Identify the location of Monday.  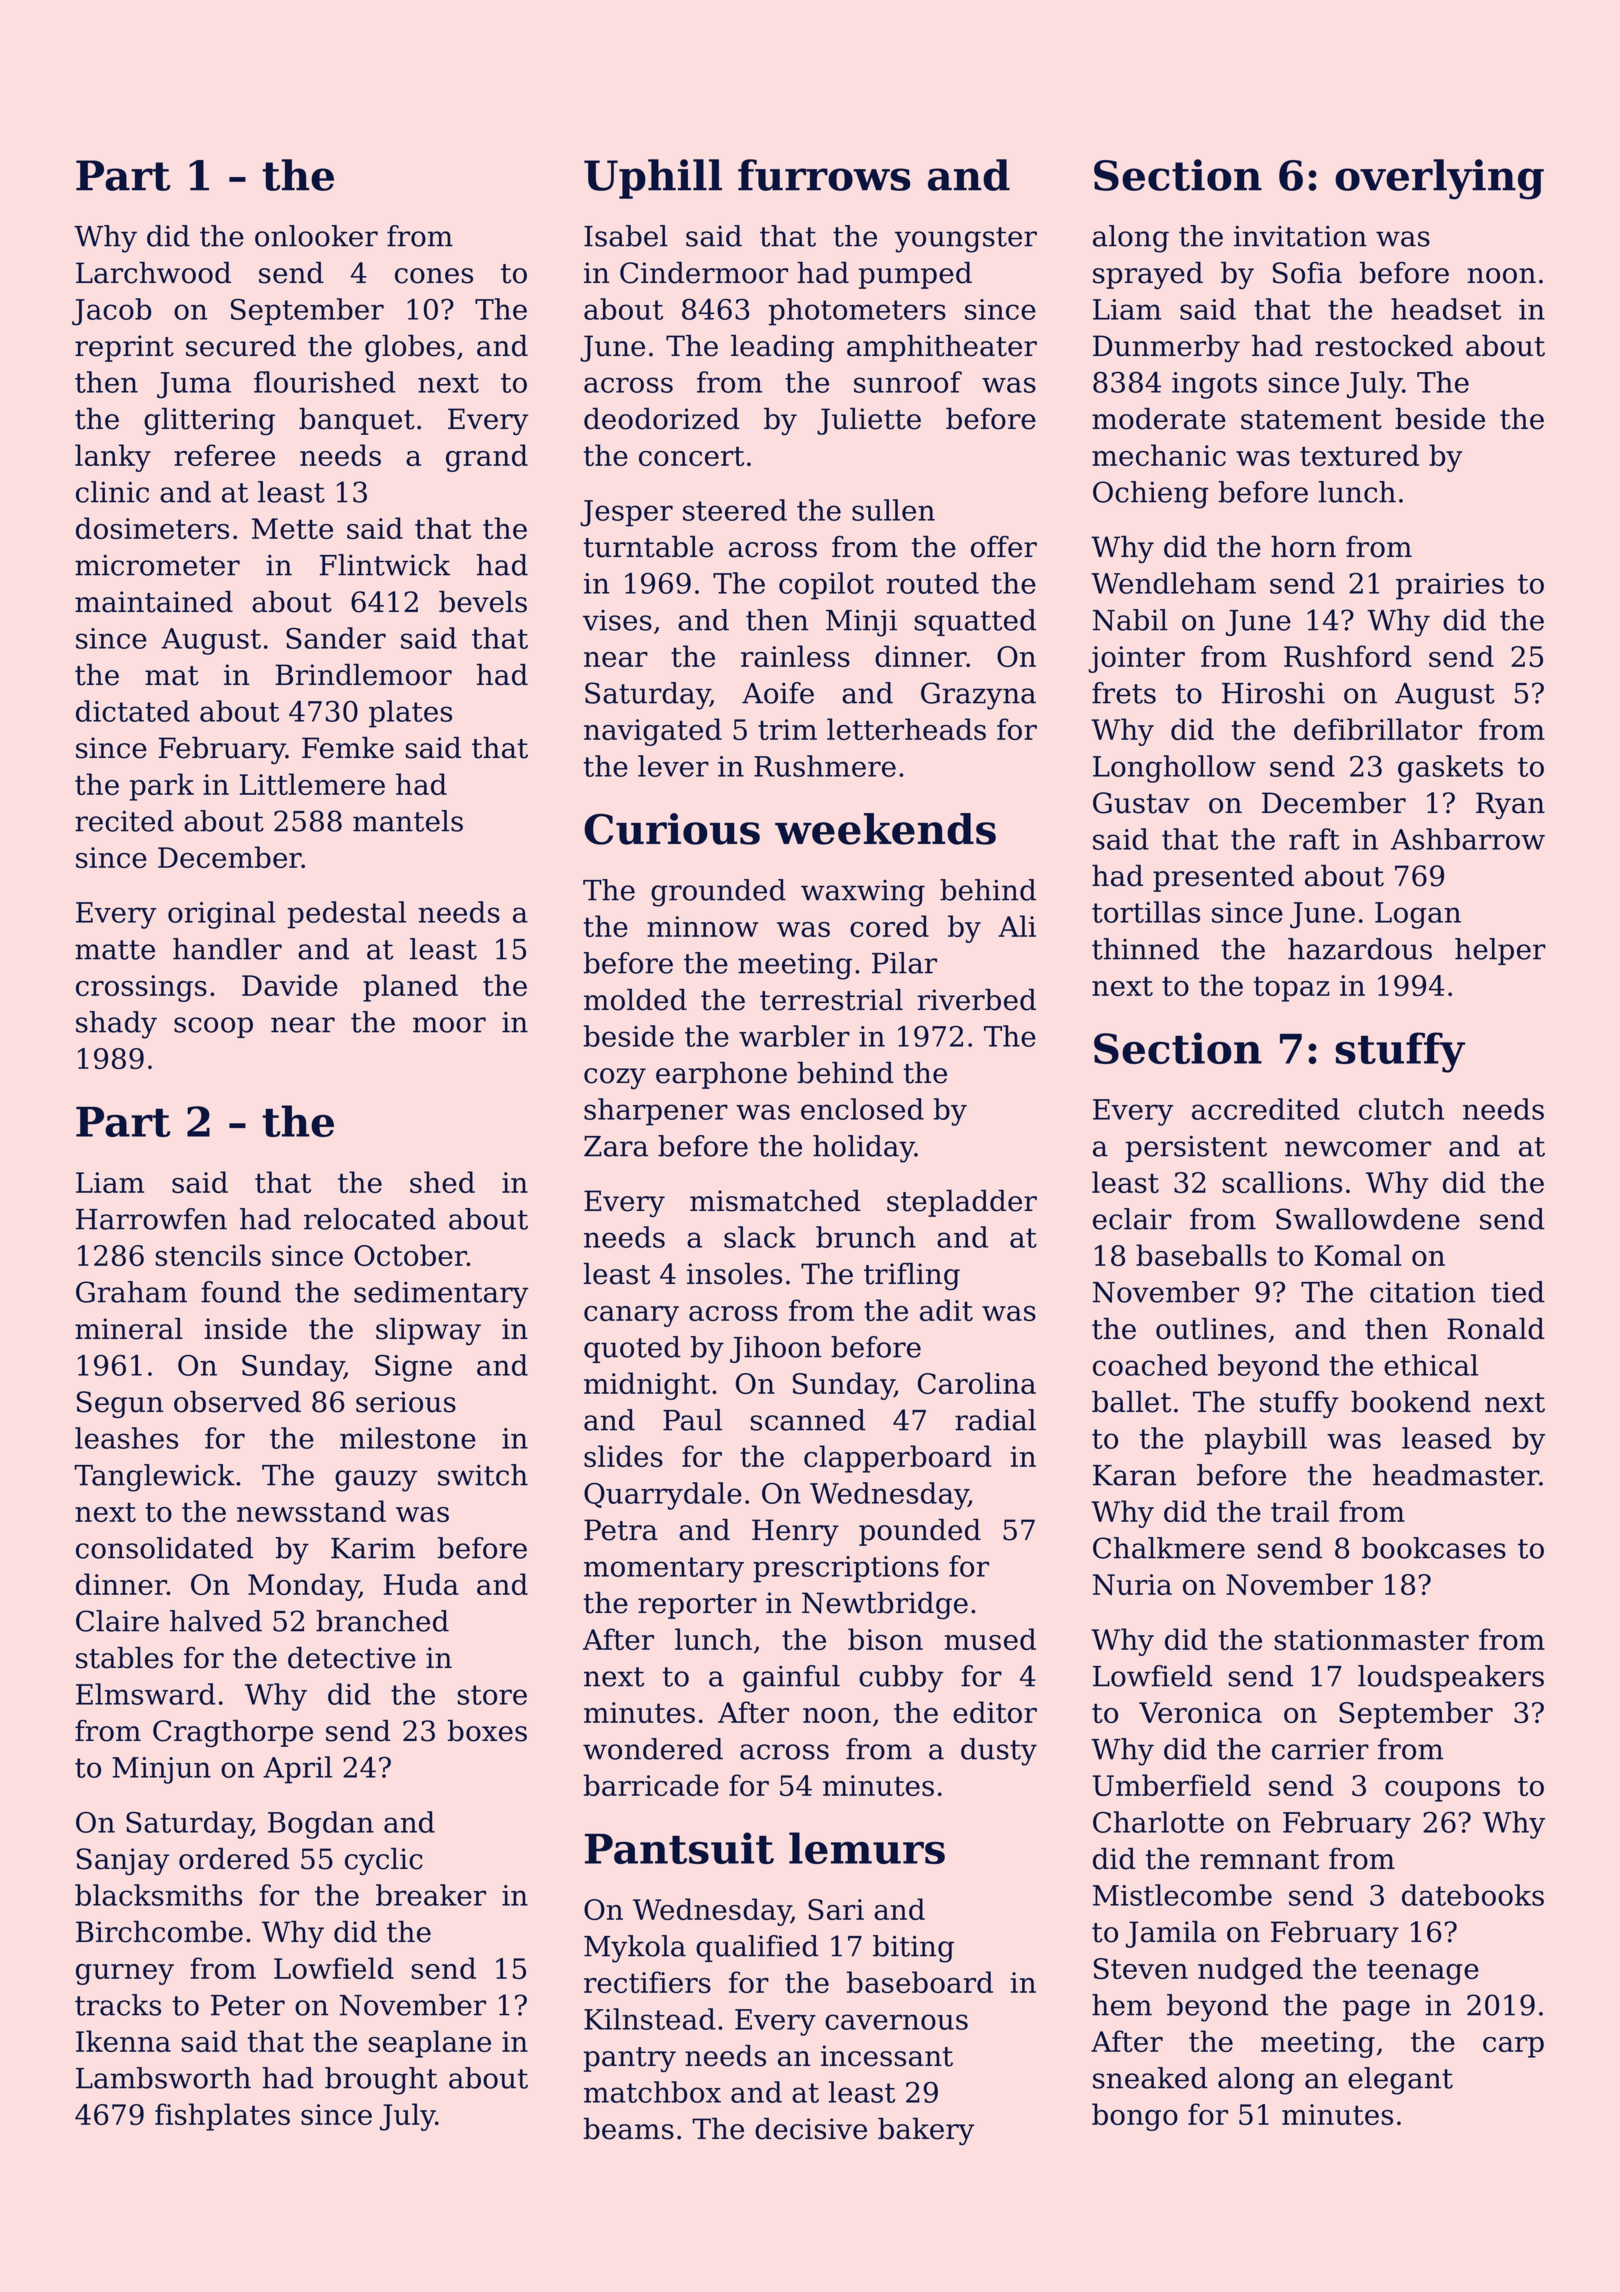
(303, 1587).
